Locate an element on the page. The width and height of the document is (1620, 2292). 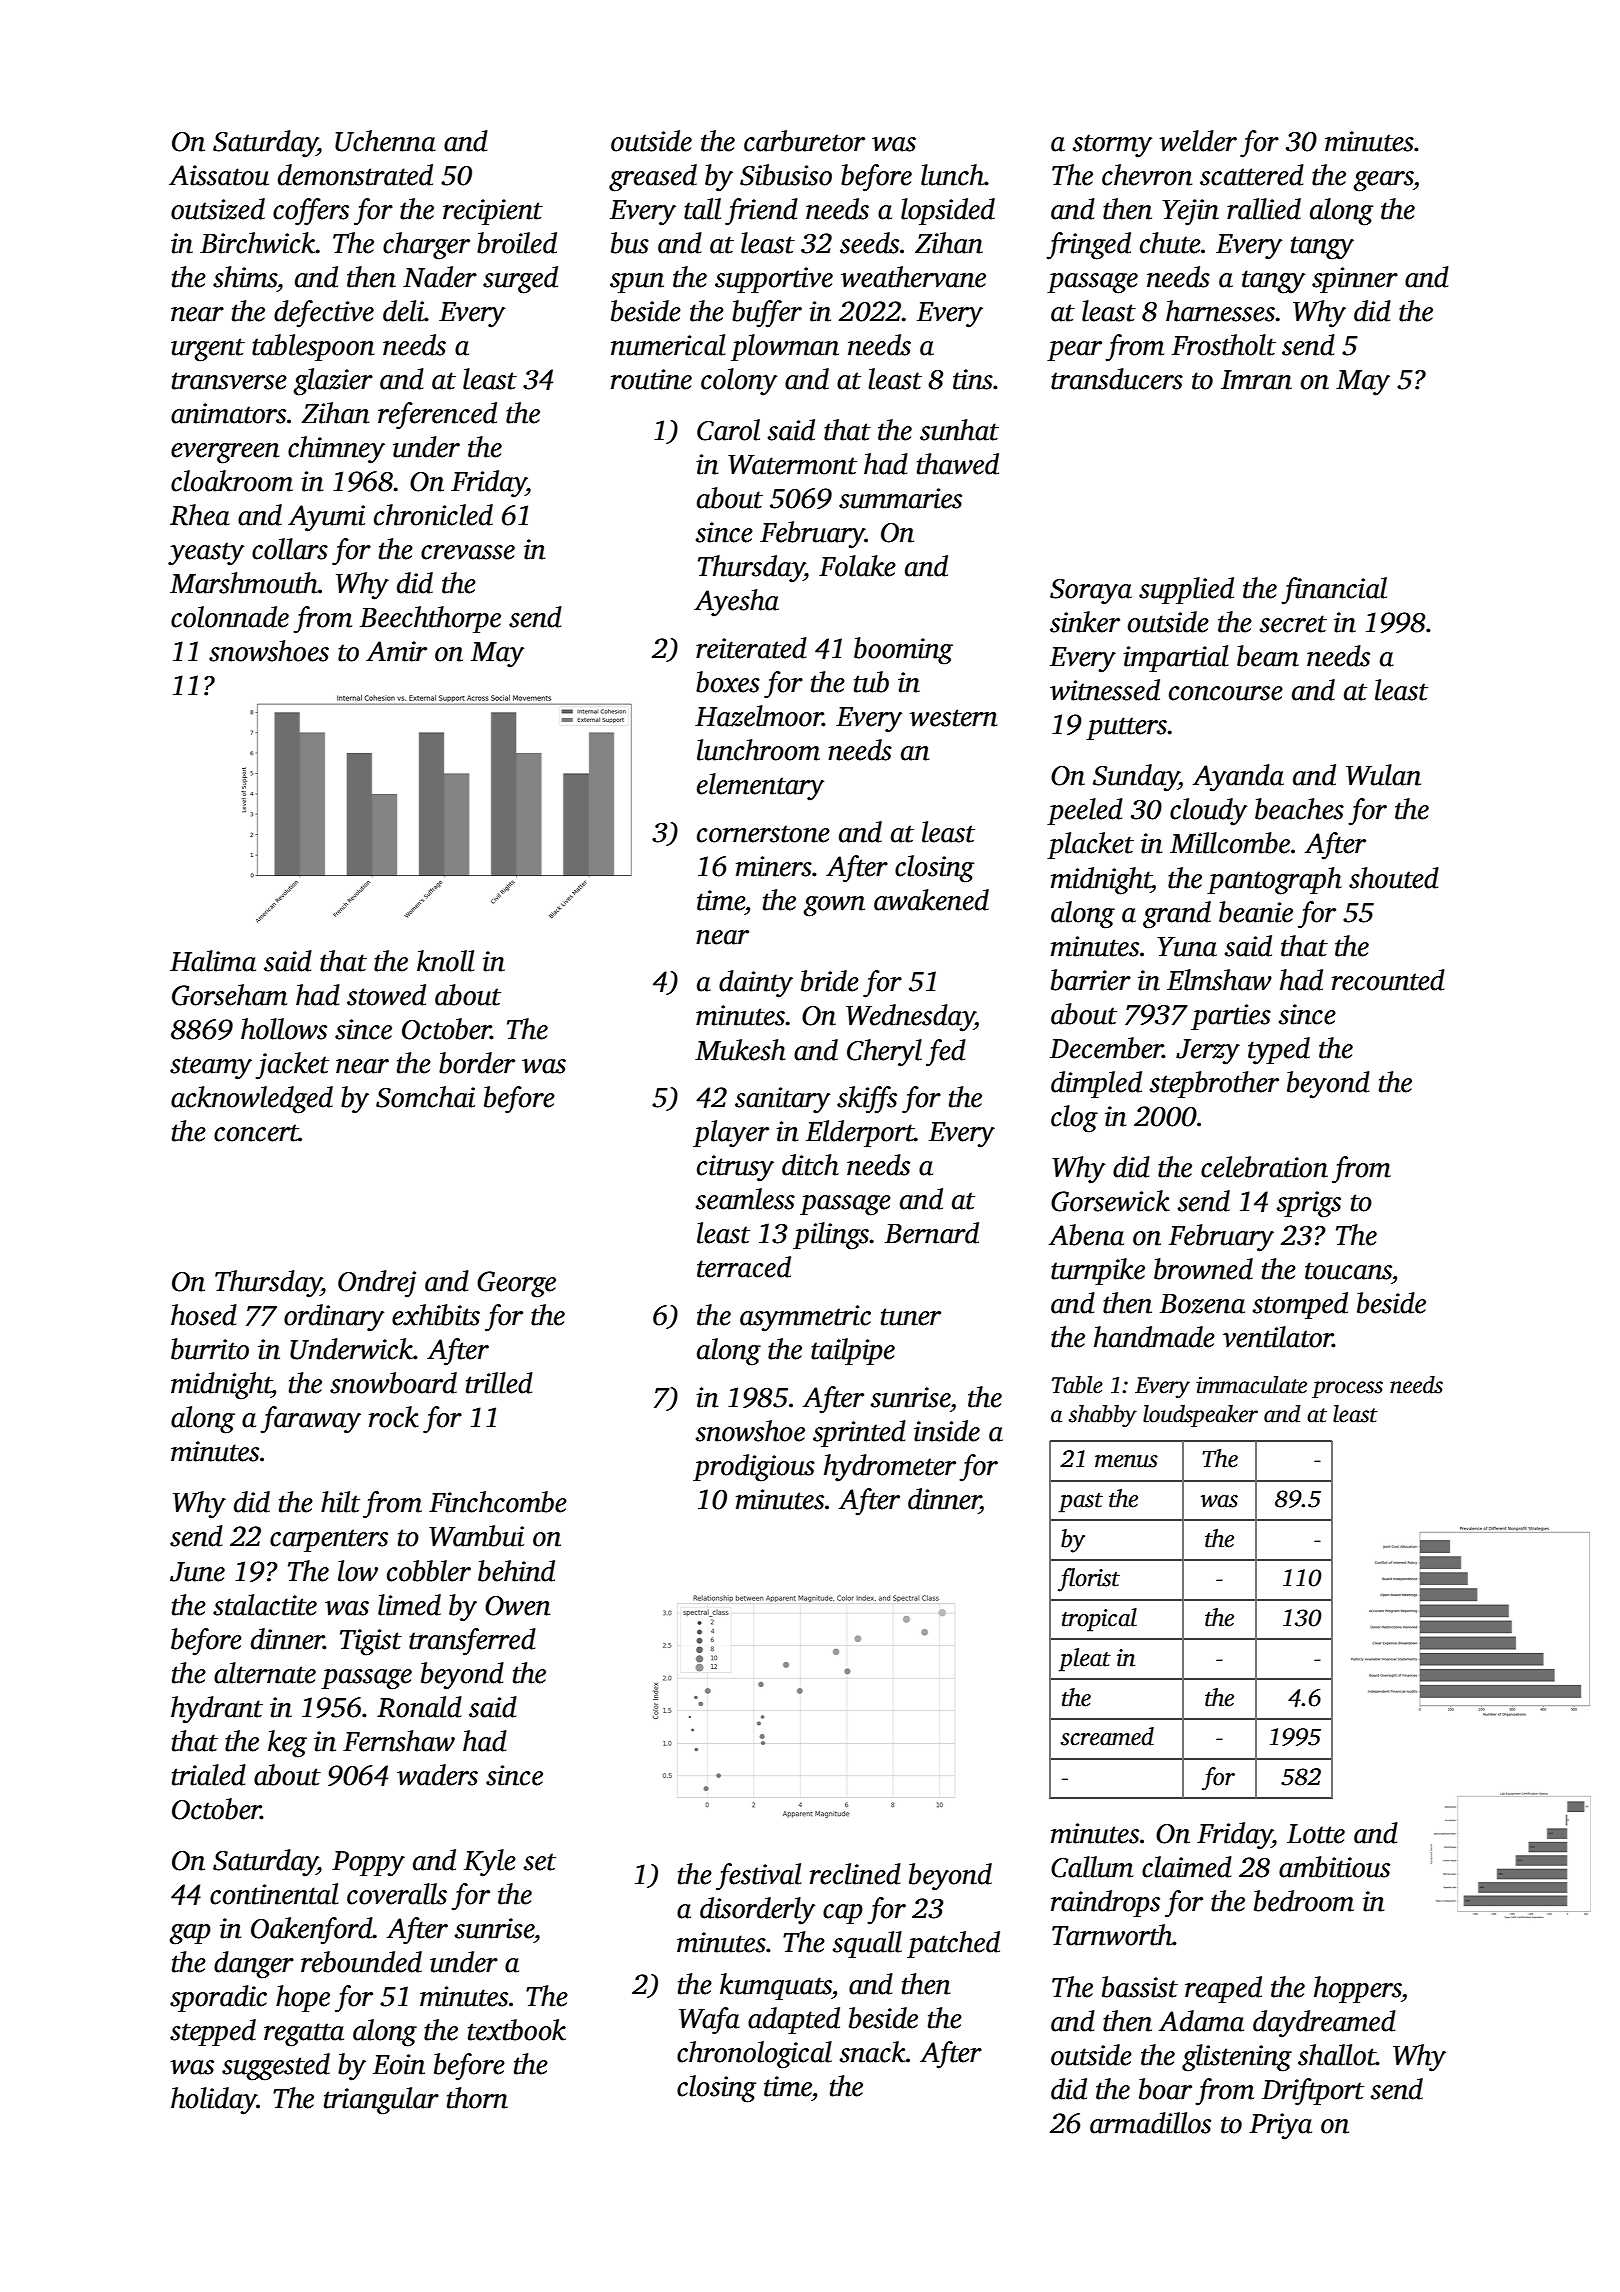
spun is located at coordinates (637, 283).
